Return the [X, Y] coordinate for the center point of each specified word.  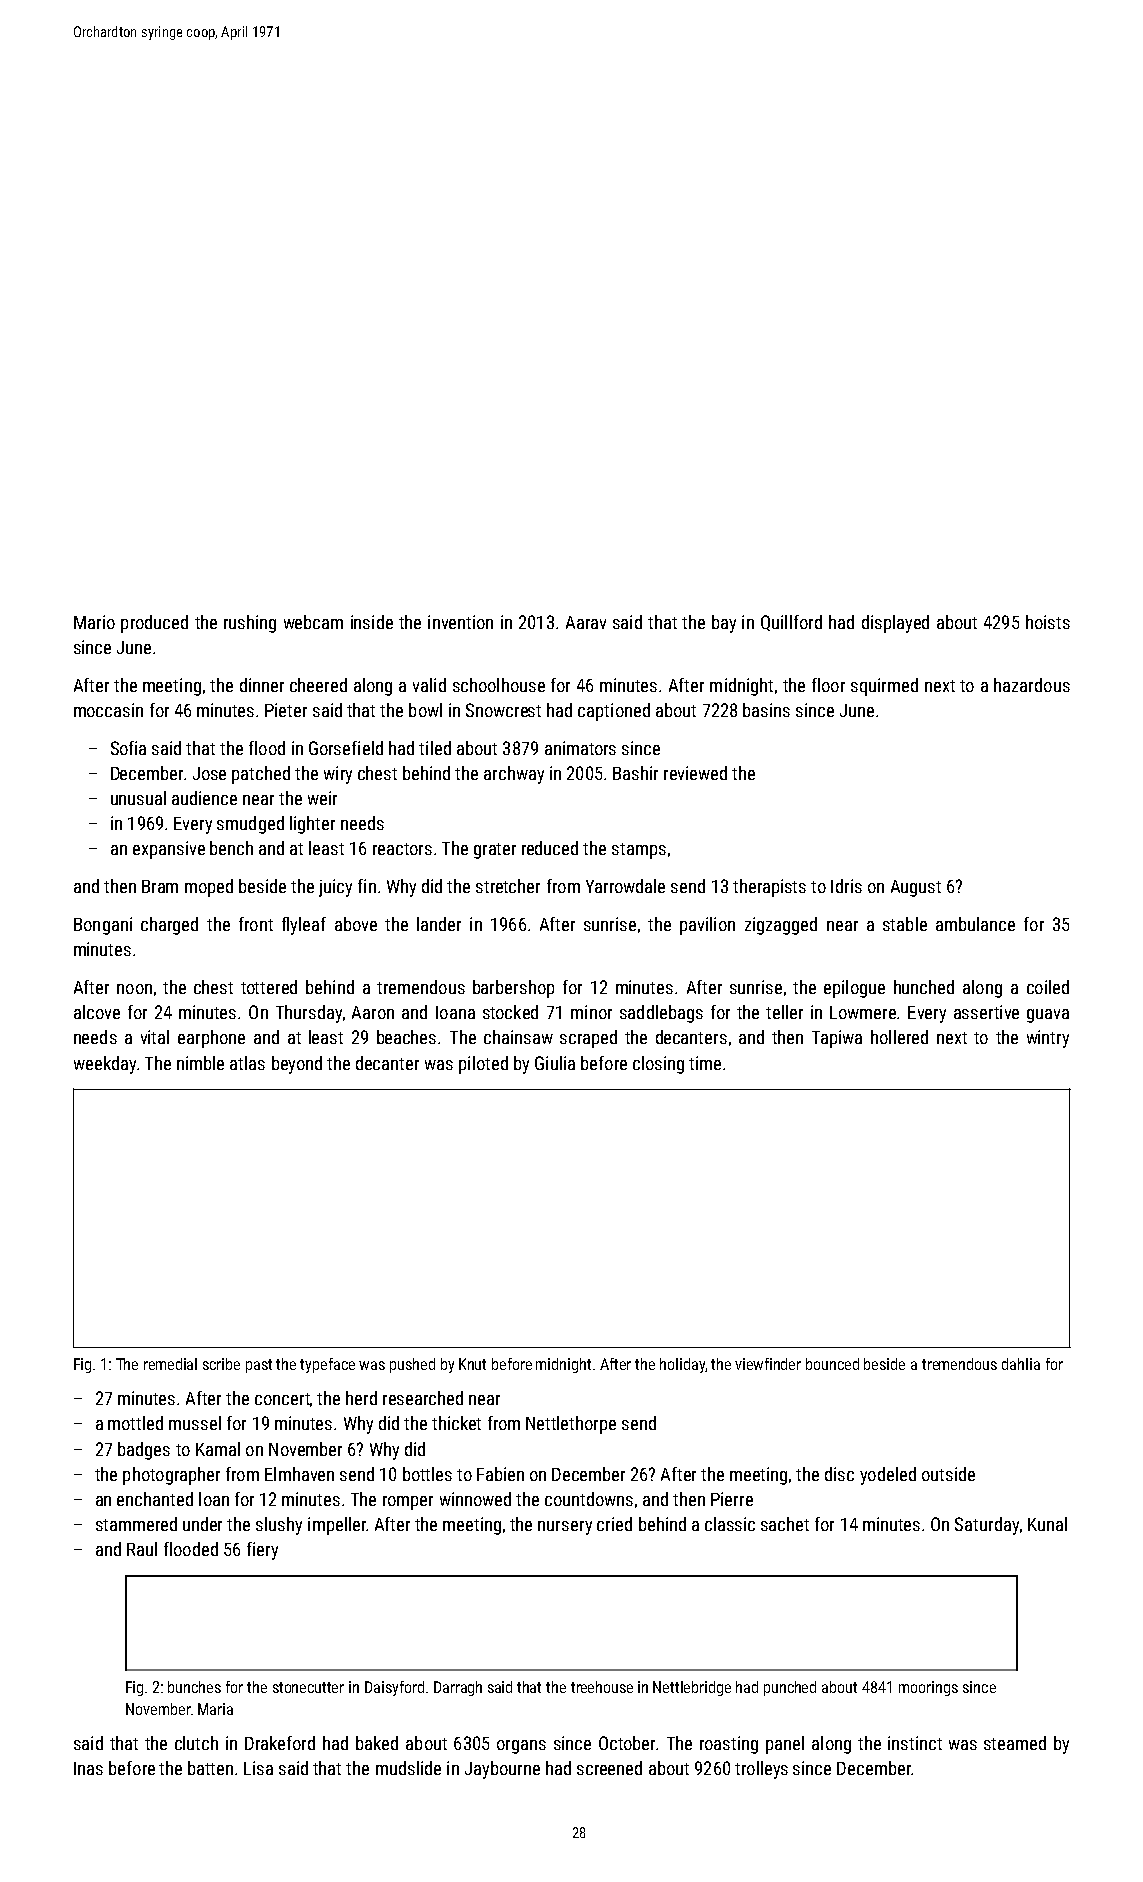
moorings [928, 1688]
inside [372, 622]
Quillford [791, 623]
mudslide [408, 1768]
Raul [142, 1549]
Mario [94, 622]
